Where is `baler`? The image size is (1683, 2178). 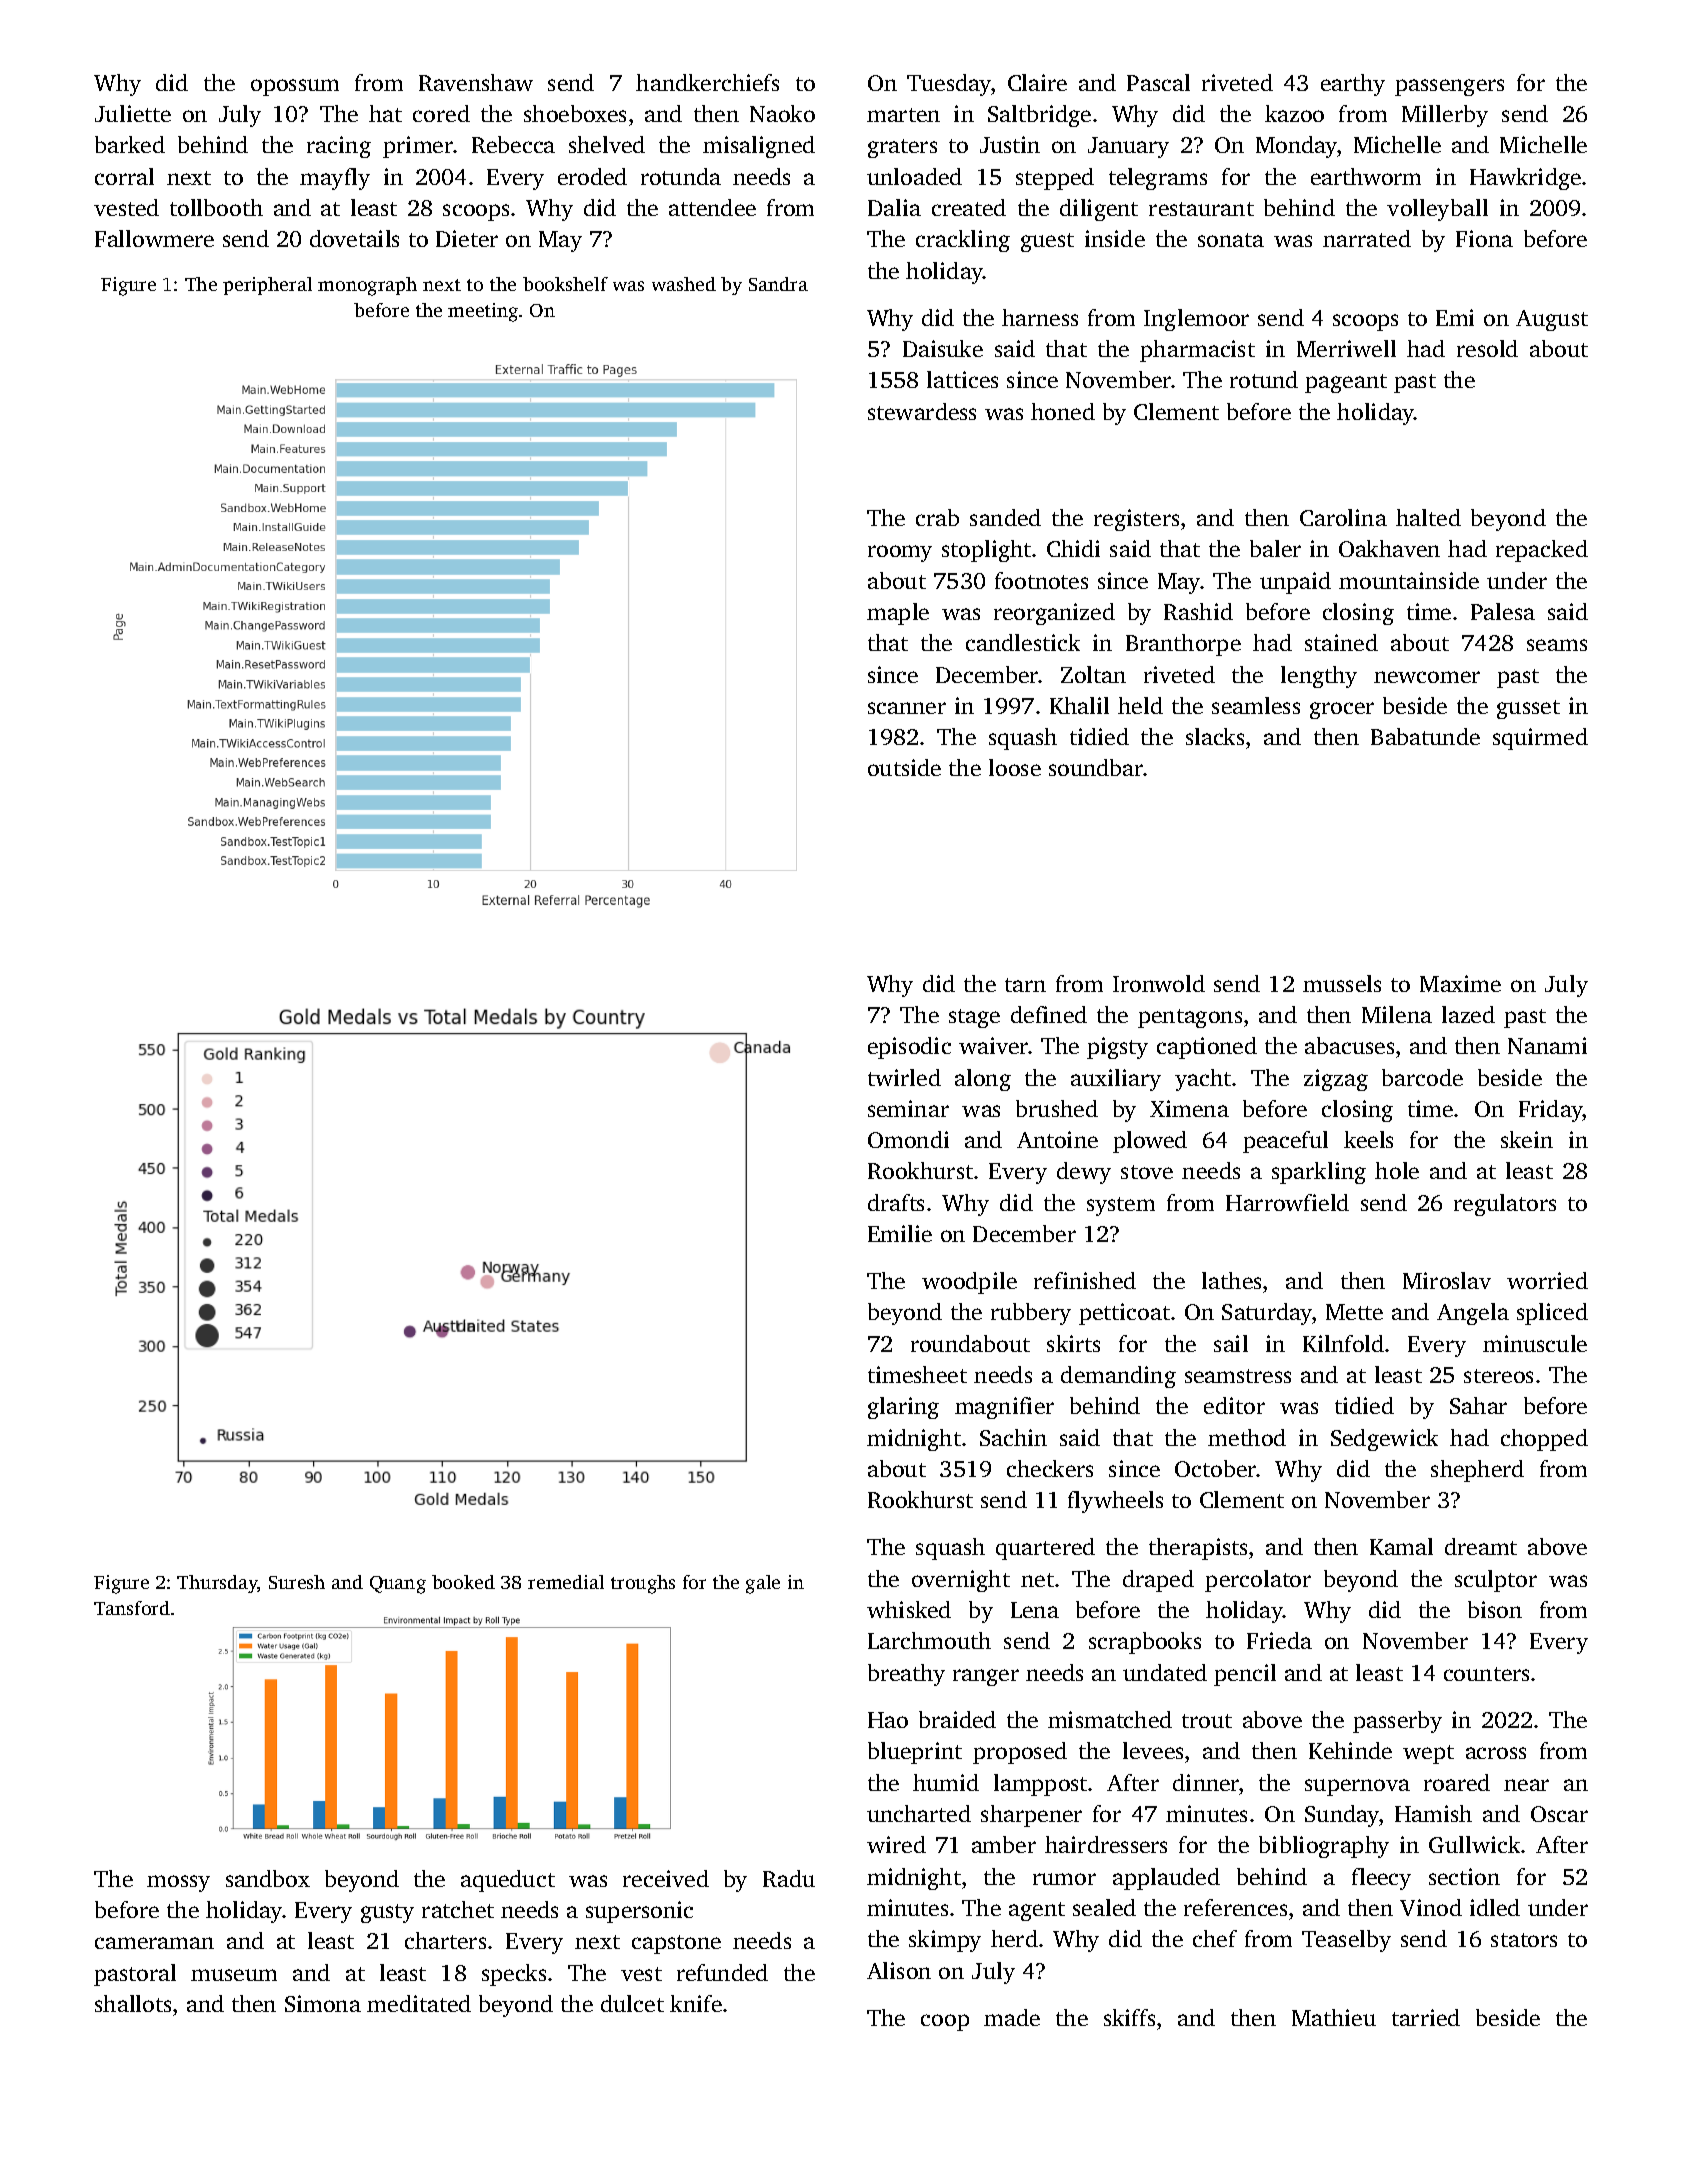
baler is located at coordinates (1275, 548).
